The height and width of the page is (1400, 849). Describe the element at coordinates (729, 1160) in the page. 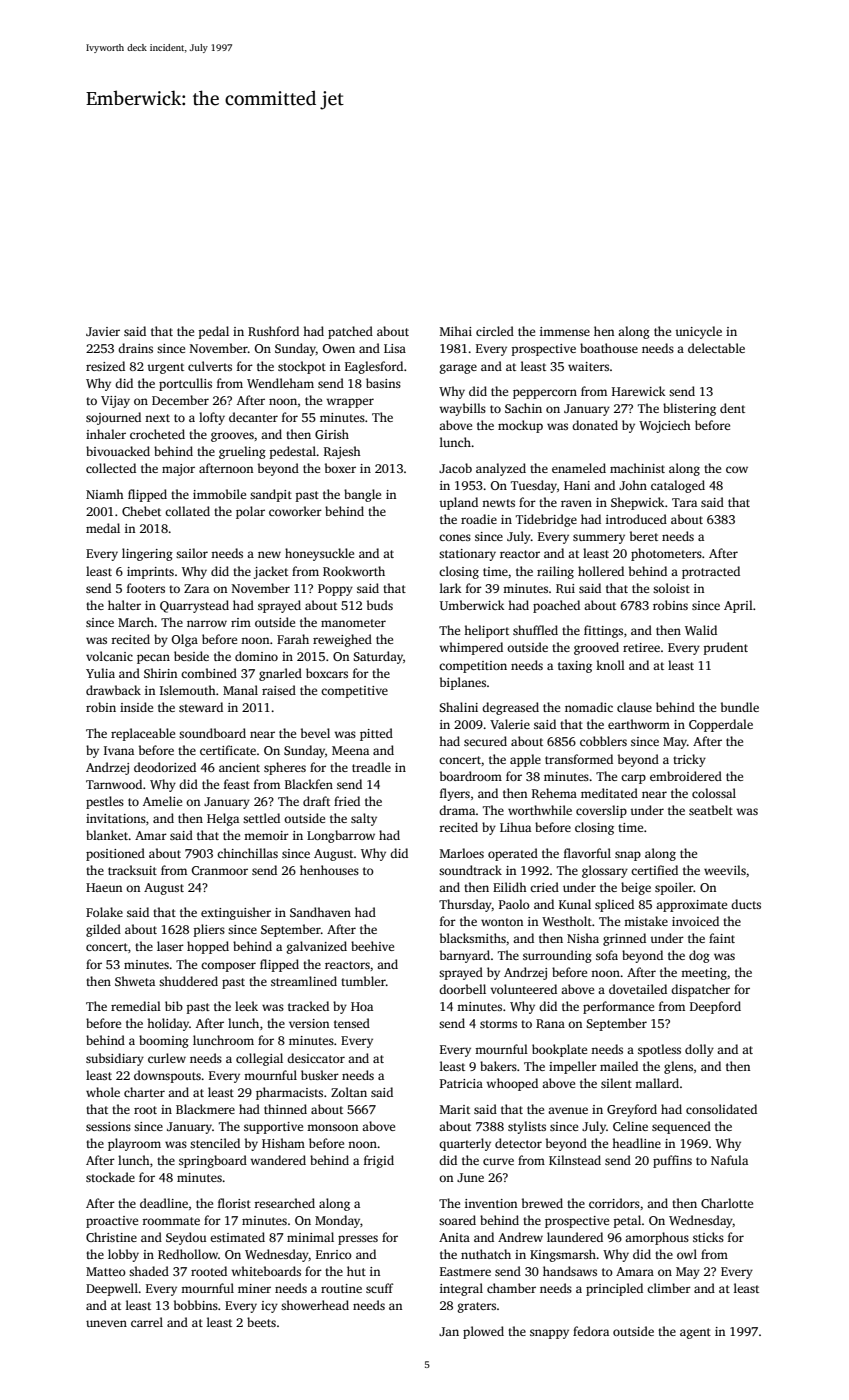

I see `Nafula` at that location.
